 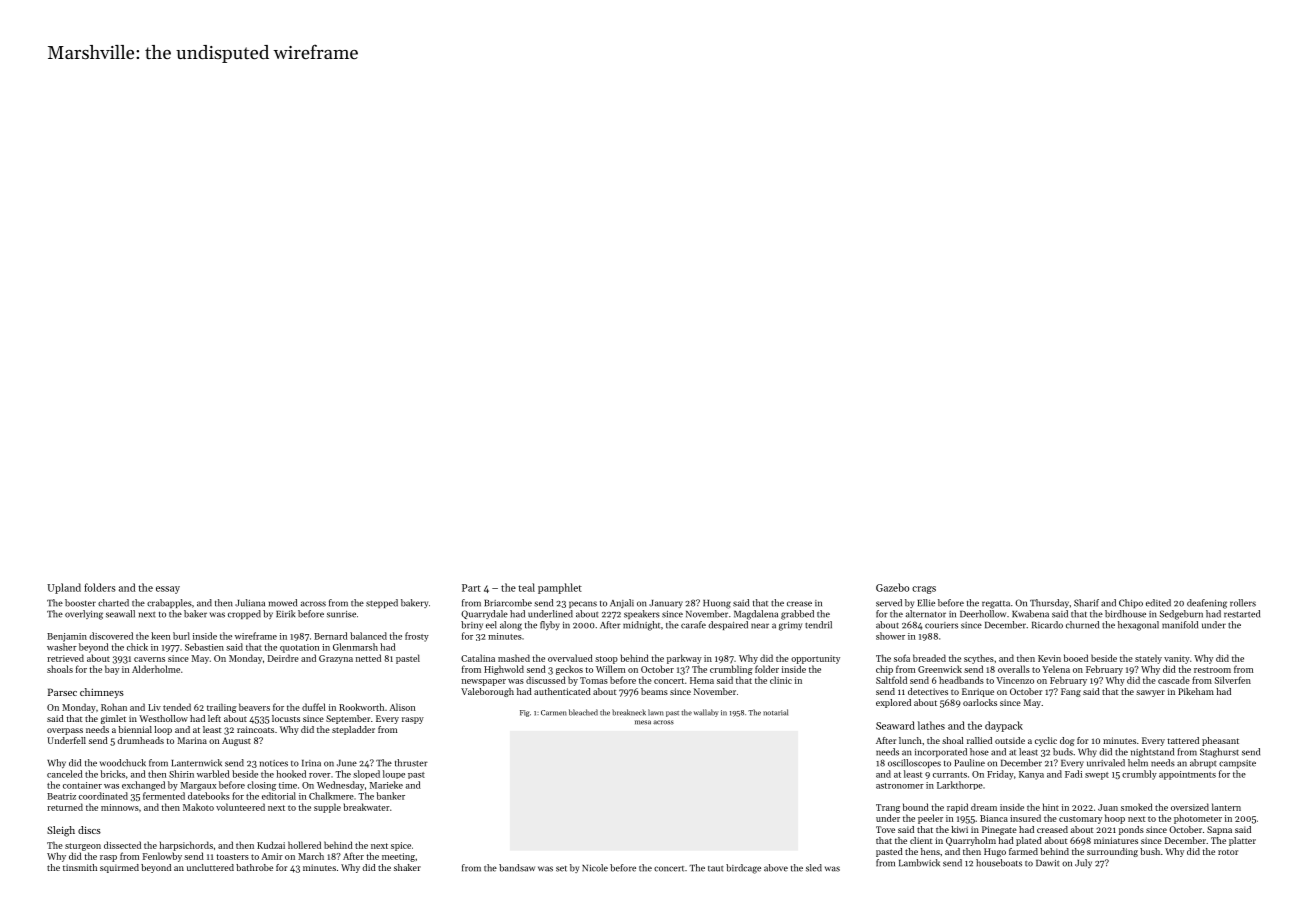 What do you see at coordinates (347, 763) in the page?
I see `June` at bounding box center [347, 763].
